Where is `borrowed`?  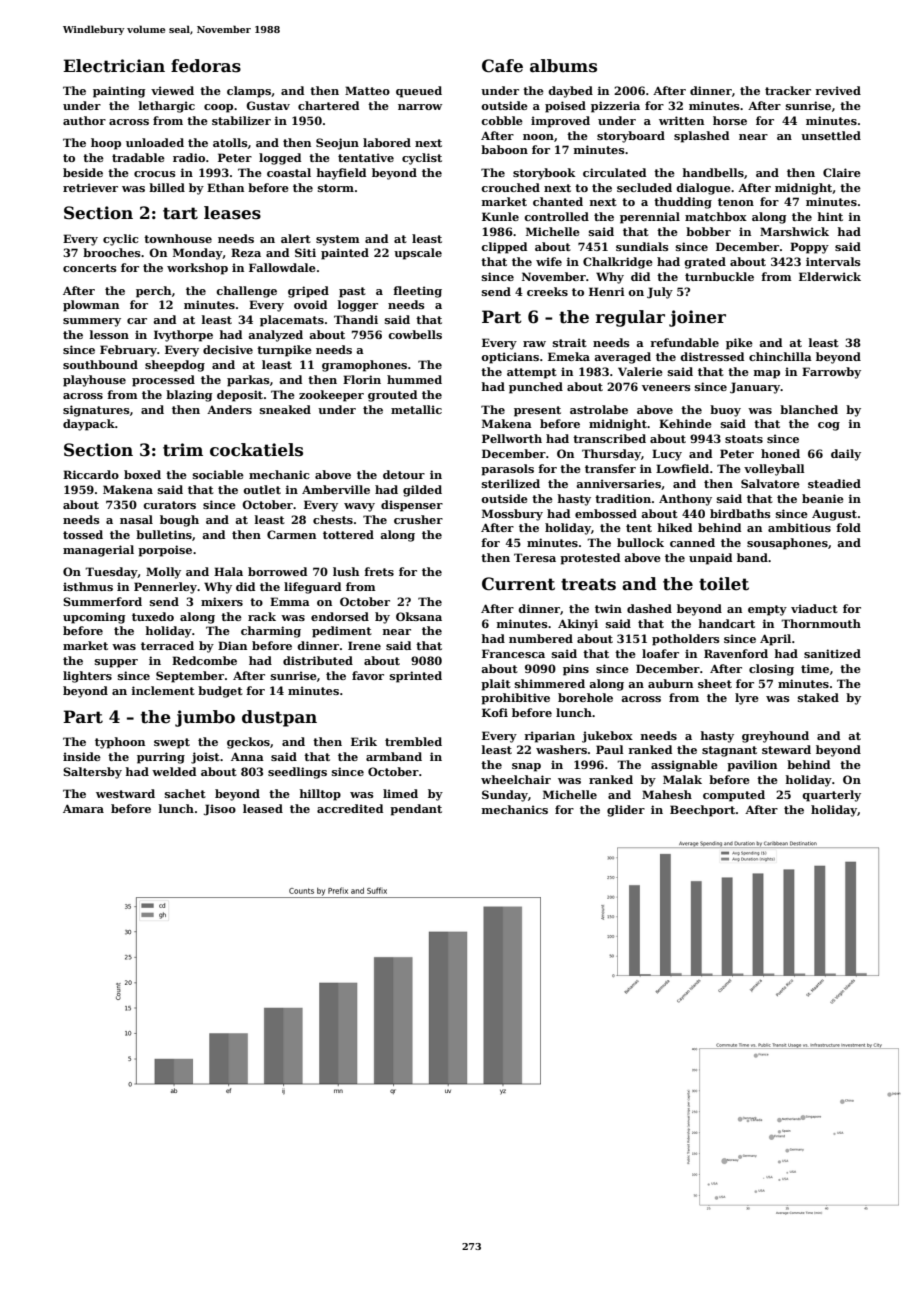 borrowed is located at coordinates (277, 571).
